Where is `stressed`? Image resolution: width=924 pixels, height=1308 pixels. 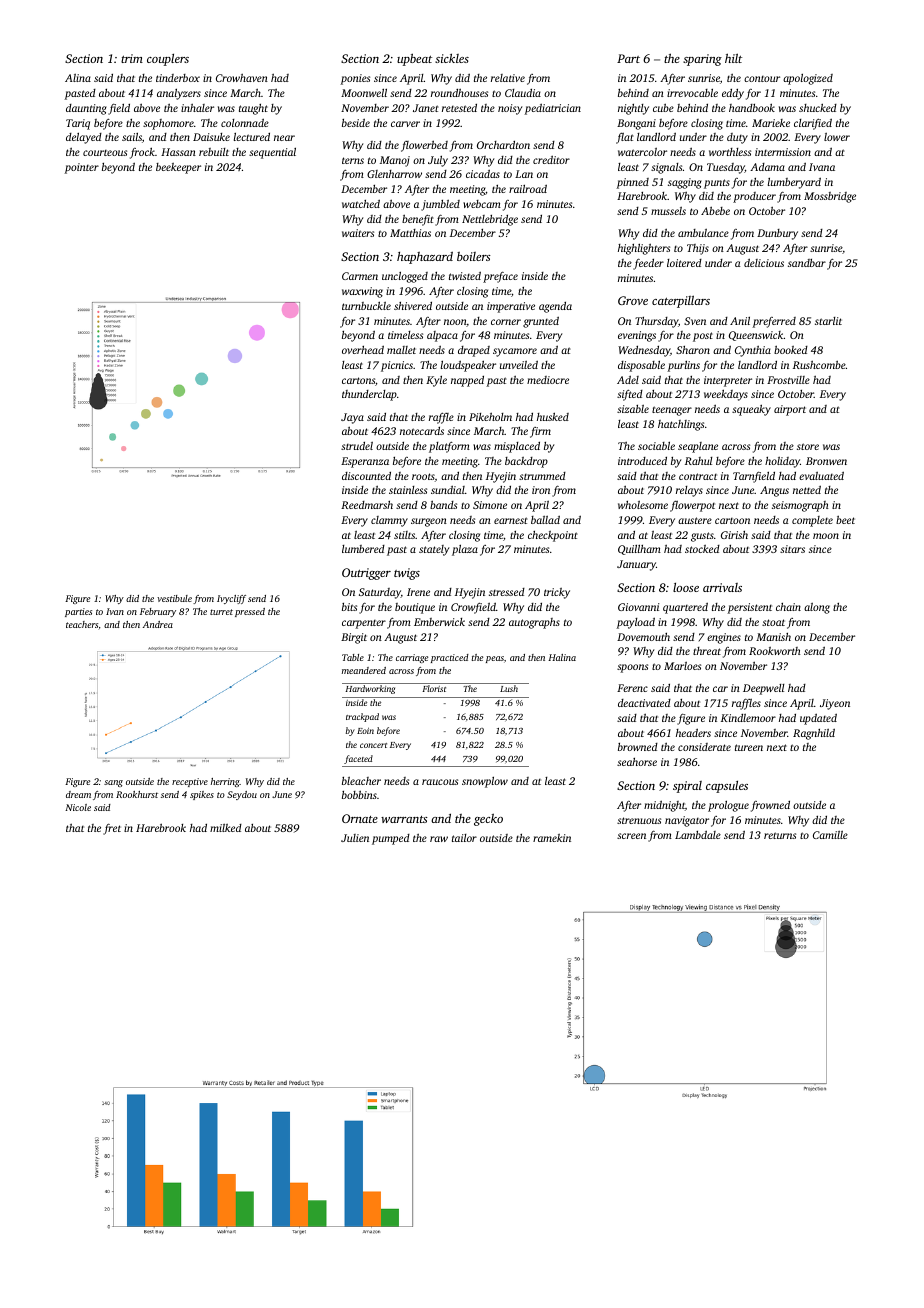 stressed is located at coordinates (507, 592).
